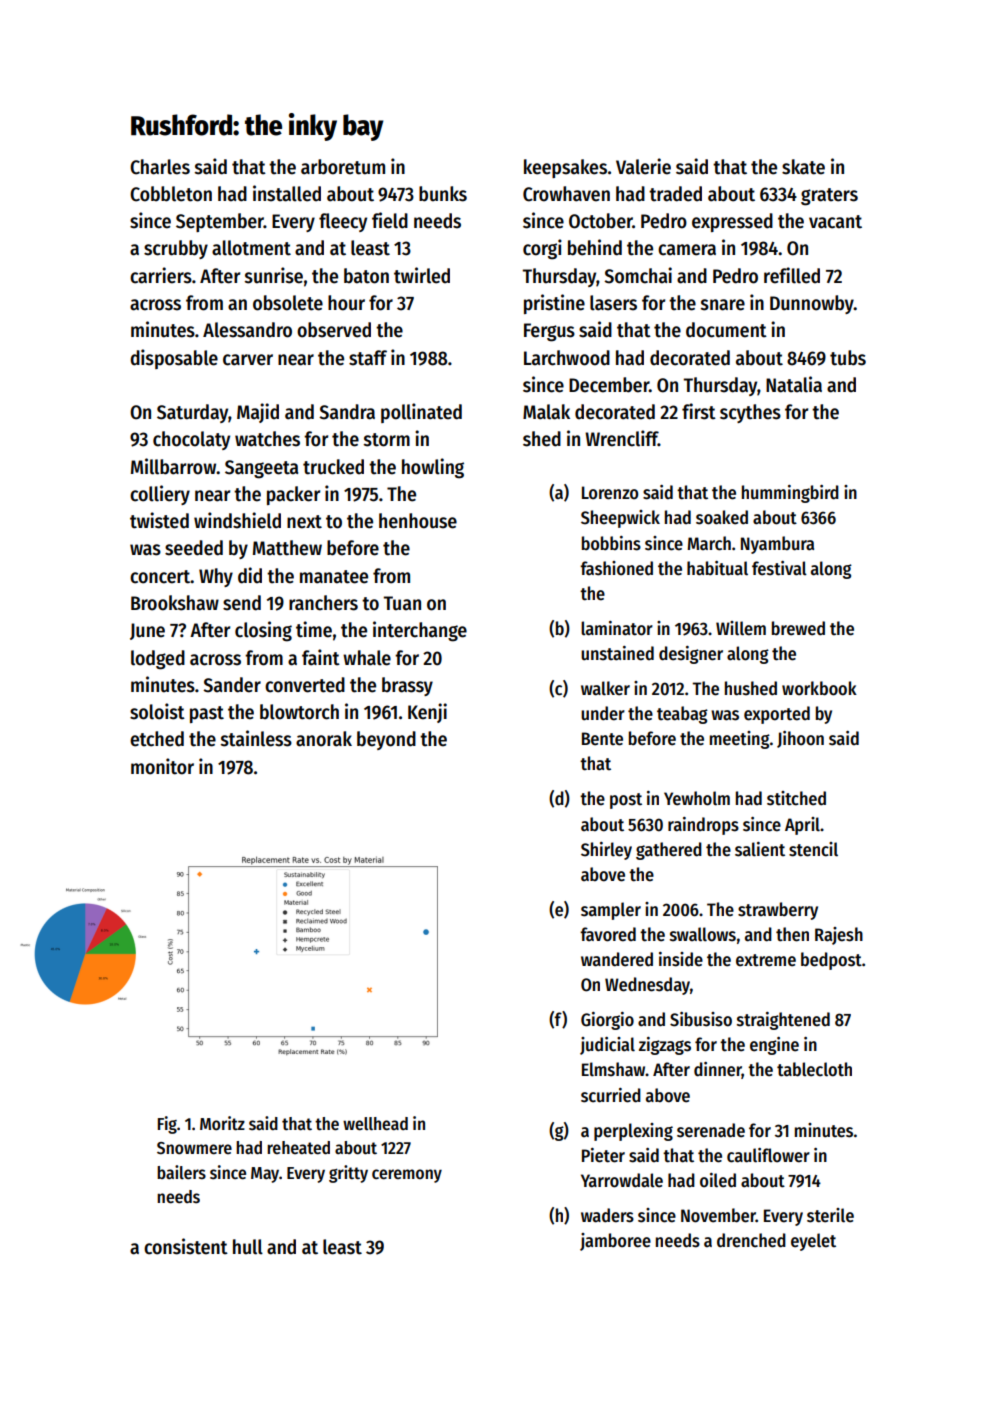  I want to click on workbook, so click(819, 688).
